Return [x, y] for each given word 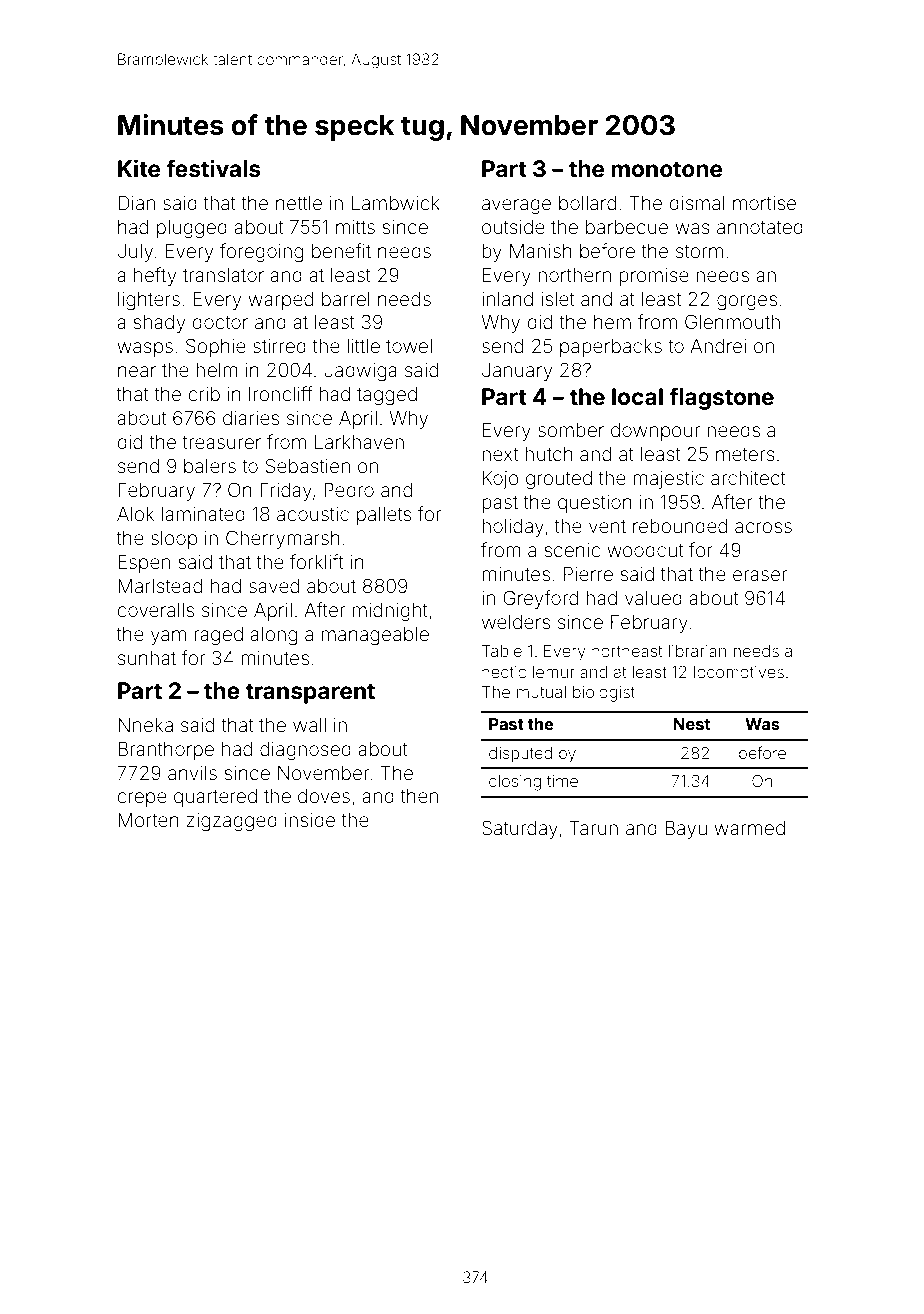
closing [515, 783]
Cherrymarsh [283, 539]
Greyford [540, 599]
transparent [310, 693]
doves [324, 796]
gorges [747, 302]
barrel [346, 299]
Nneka [145, 725]
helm [216, 370]
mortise [764, 203]
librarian [697, 651]
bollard [587, 203]
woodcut [645, 550]
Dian [136, 202]
